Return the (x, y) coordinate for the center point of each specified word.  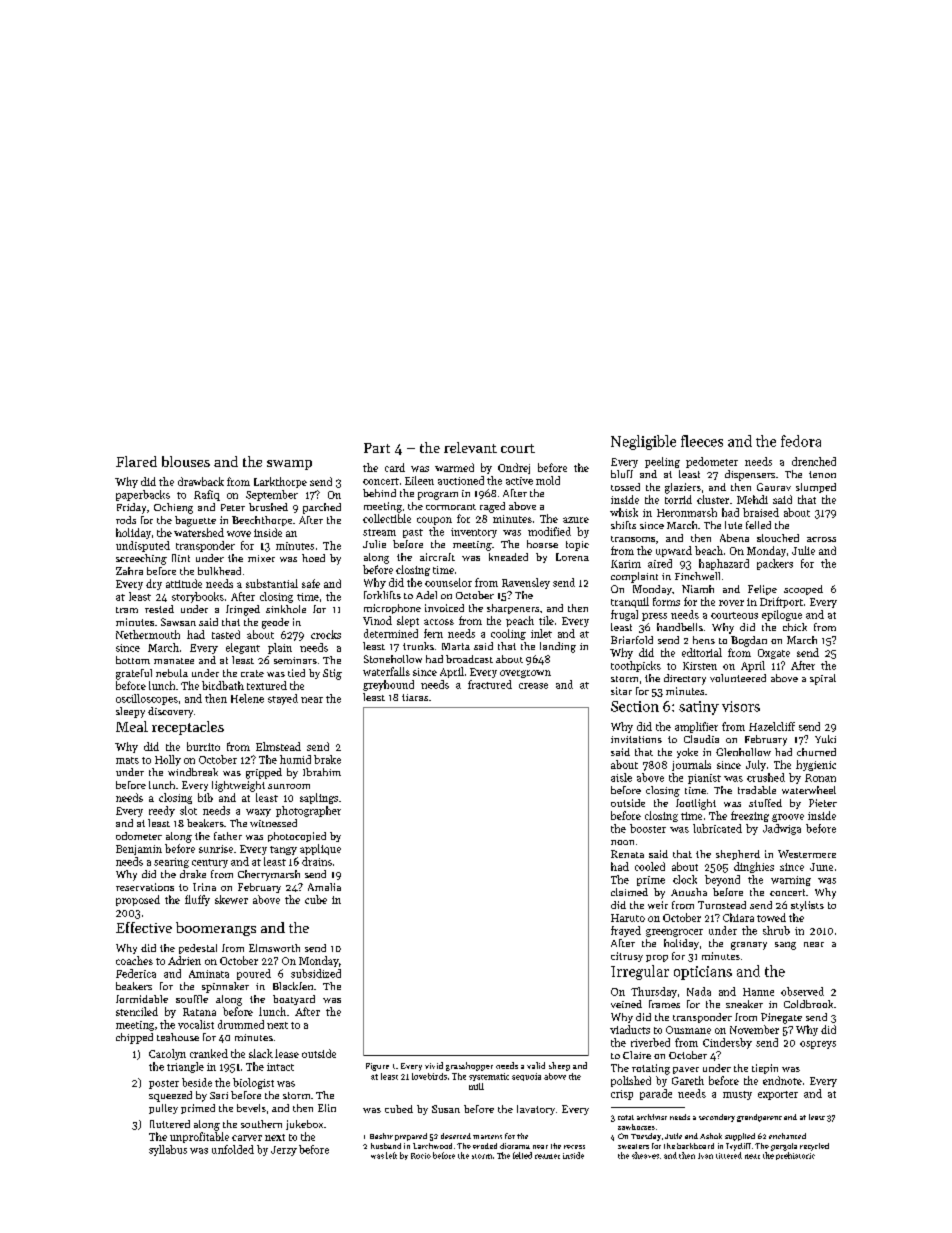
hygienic (816, 765)
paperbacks (143, 495)
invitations (636, 739)
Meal (132, 726)
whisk (624, 512)
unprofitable (199, 1137)
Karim (626, 564)
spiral (823, 679)
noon (622, 842)
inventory (474, 533)
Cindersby (727, 1043)
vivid (434, 1065)
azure (576, 520)
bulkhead (219, 571)
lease (287, 1053)
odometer (139, 836)
